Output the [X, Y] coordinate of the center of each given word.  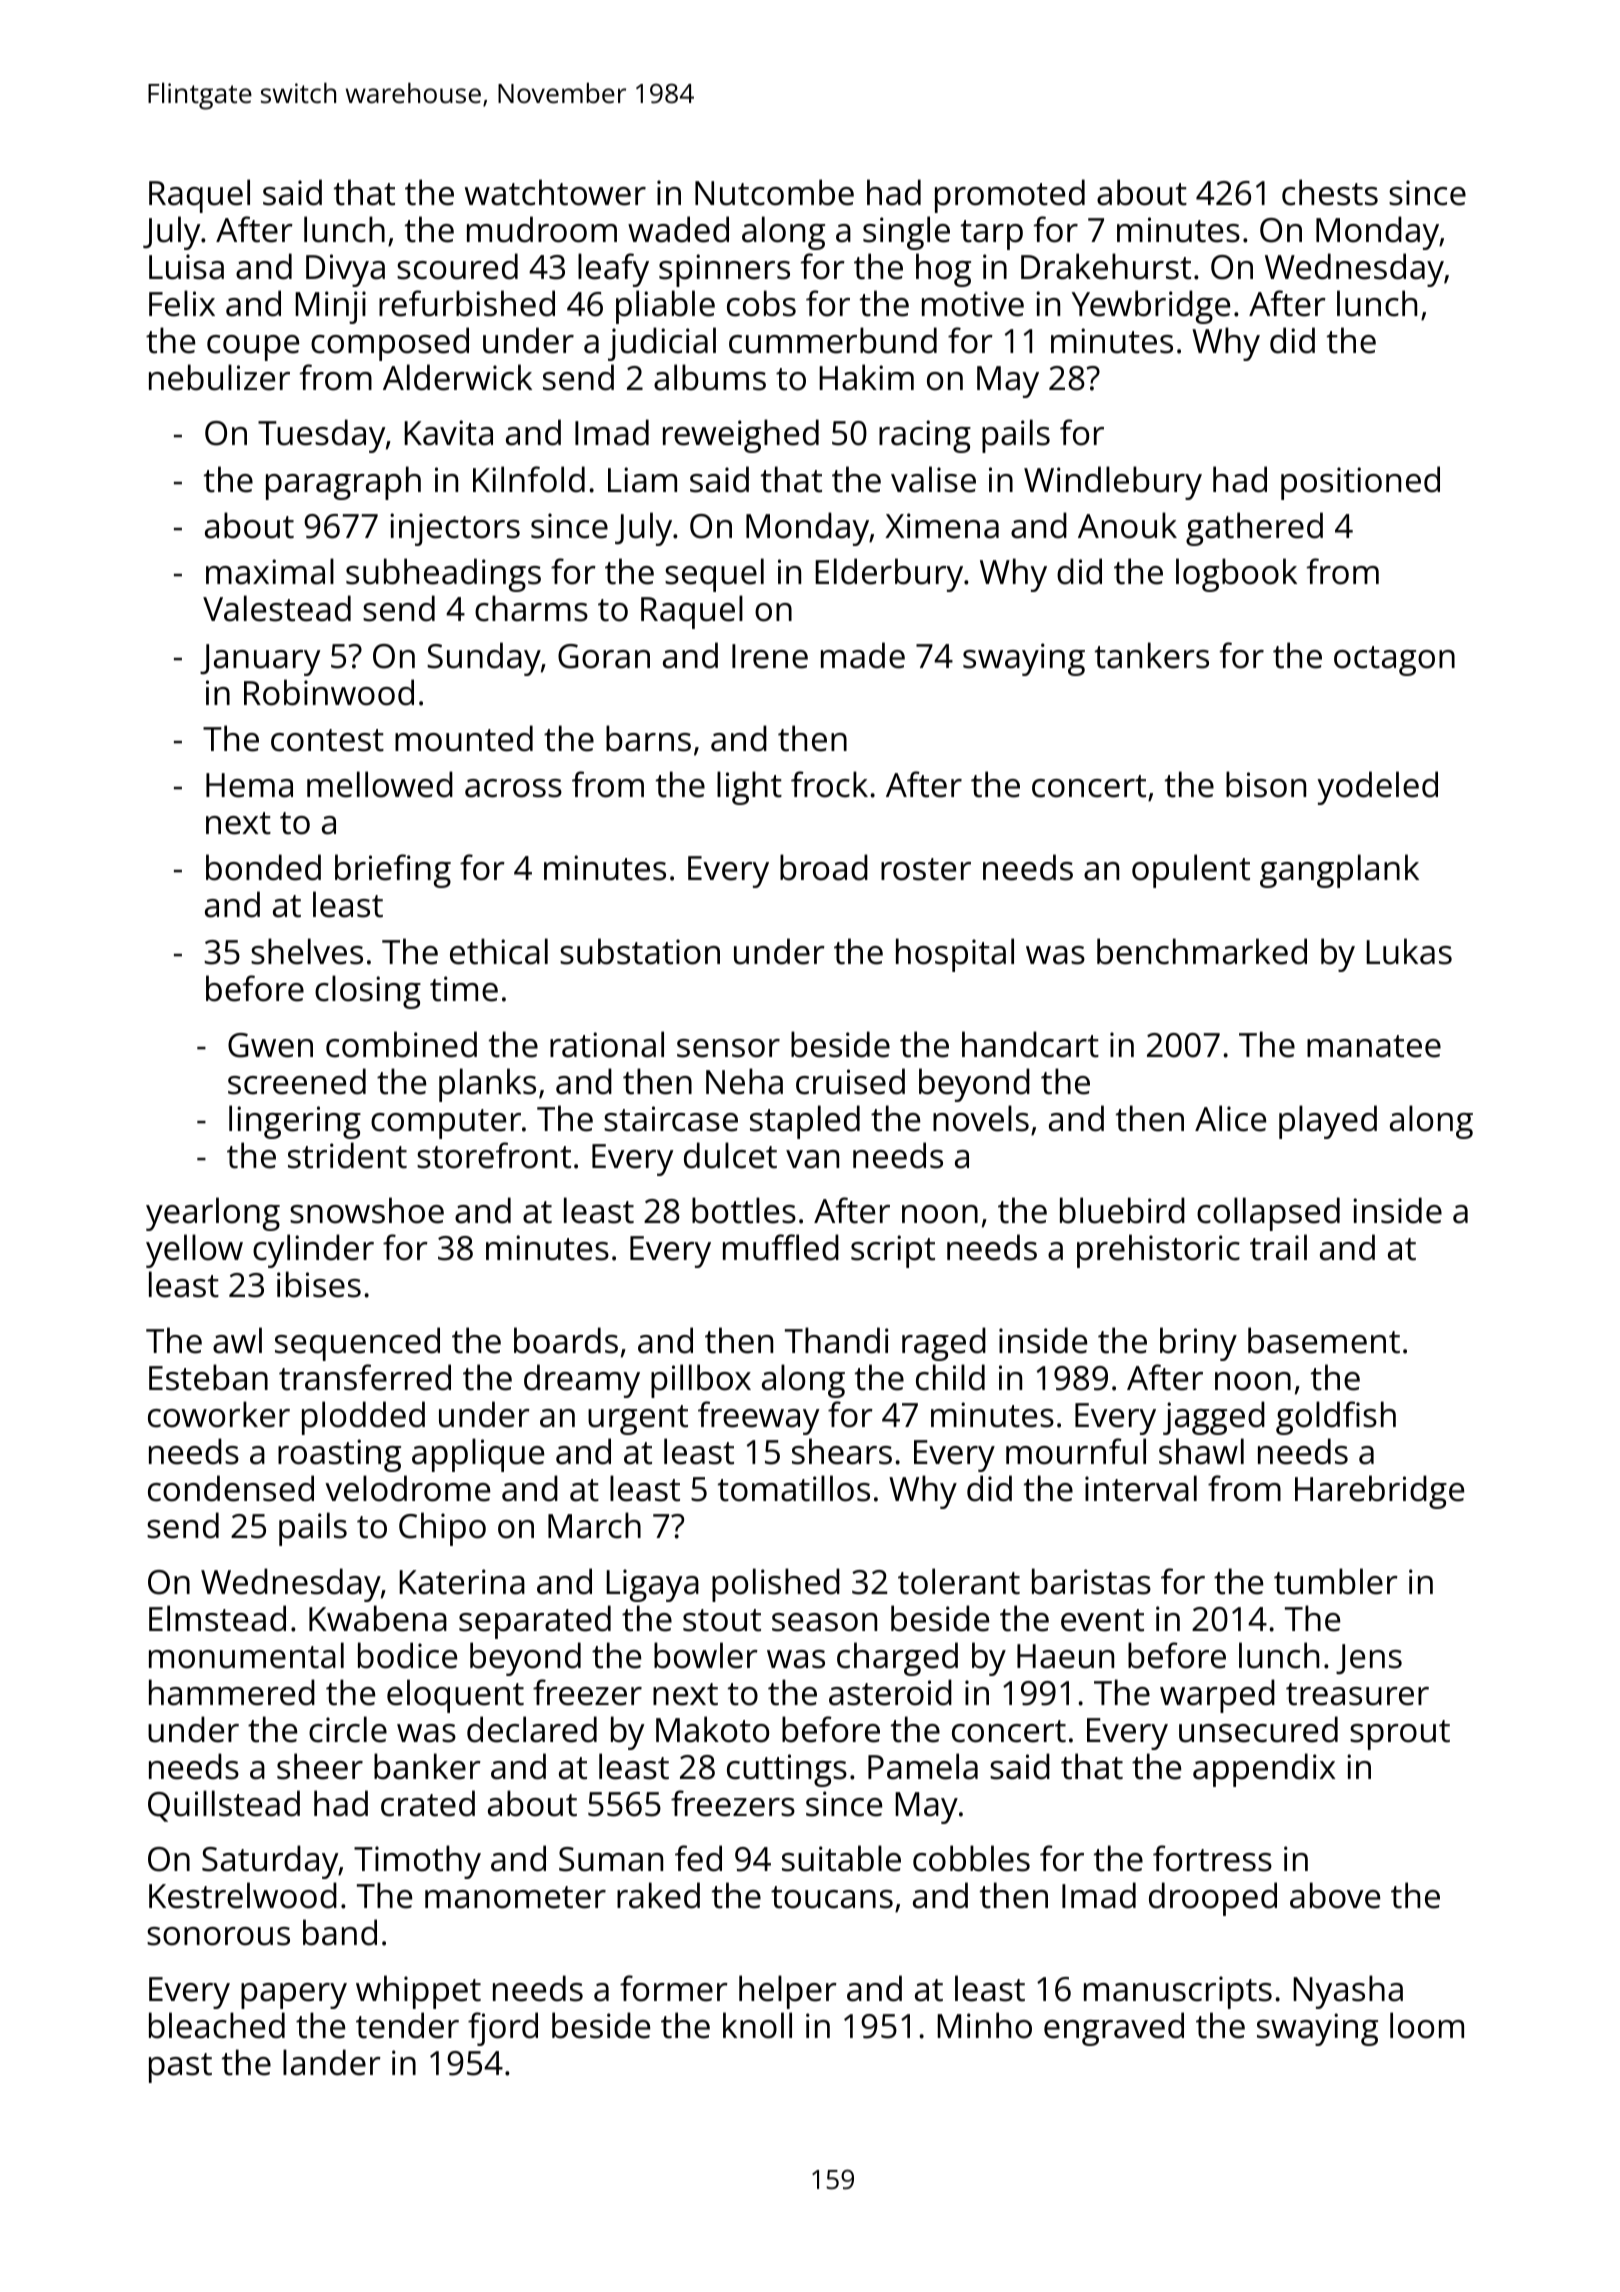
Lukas [1409, 951]
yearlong [213, 1214]
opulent [1191, 871]
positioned [1360, 483]
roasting [339, 1455]
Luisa [186, 267]
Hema [249, 785]
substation [640, 951]
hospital [955, 955]
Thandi [837, 1340]
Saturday [270, 1862]
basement [1324, 1340]
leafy [613, 270]
